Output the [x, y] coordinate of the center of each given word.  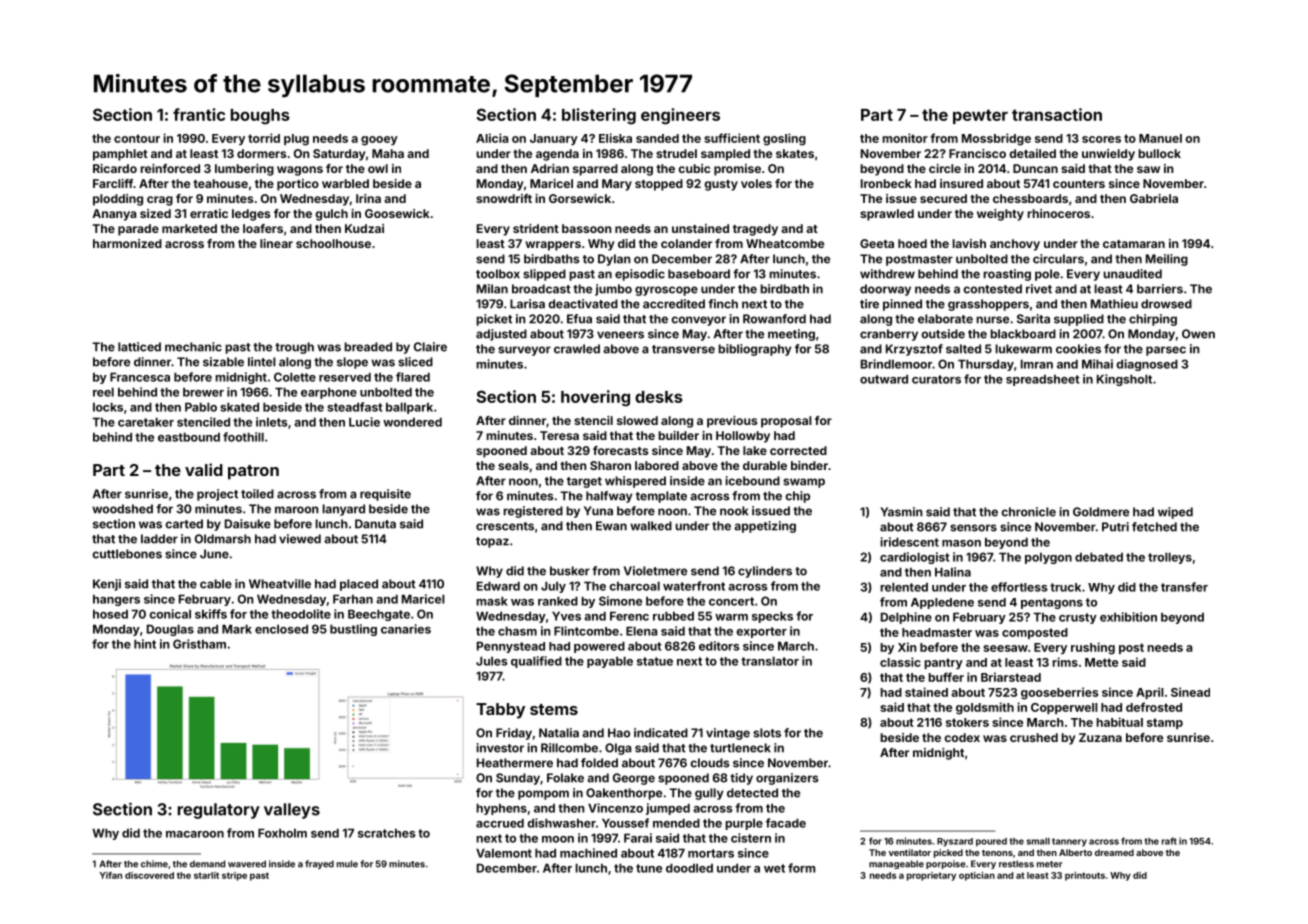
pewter [980, 116]
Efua [579, 319]
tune [649, 868]
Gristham [199, 644]
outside [943, 334]
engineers [680, 116]
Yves [566, 616]
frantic [199, 114]
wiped [1175, 513]
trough [294, 348]
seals [513, 465]
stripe [234, 876]
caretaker [146, 422]
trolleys [1170, 558]
